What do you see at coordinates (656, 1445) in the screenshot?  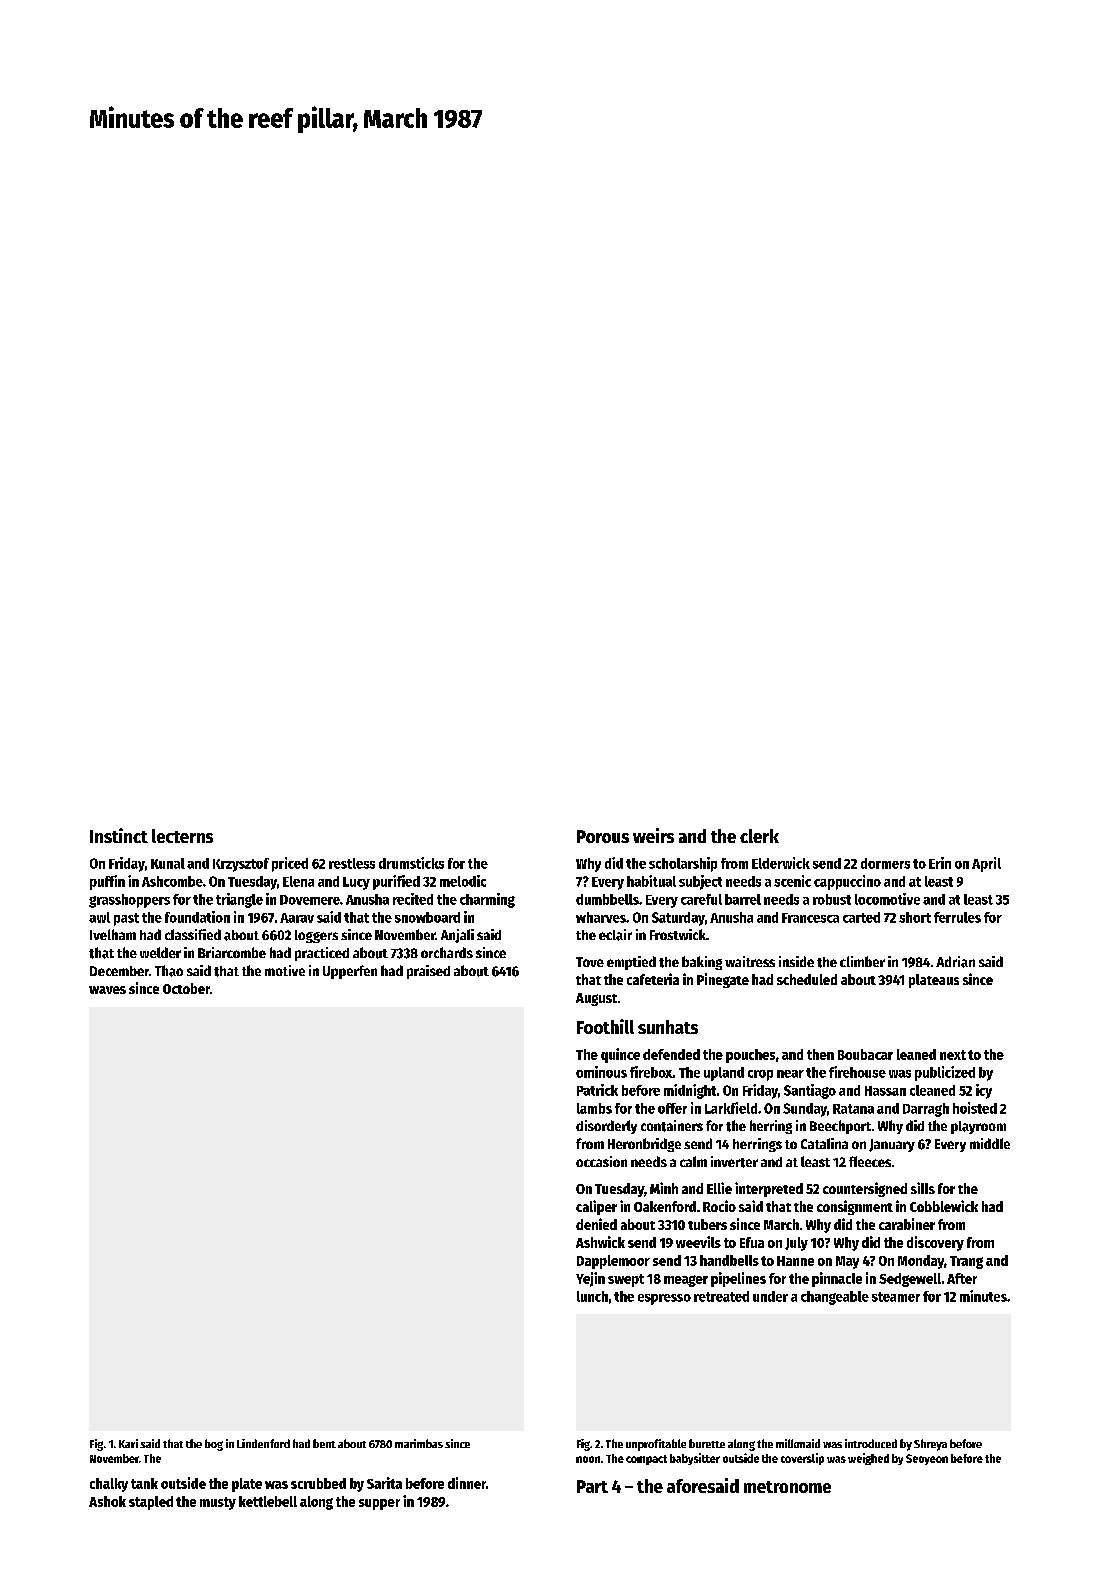 I see `unprofitable` at bounding box center [656, 1445].
